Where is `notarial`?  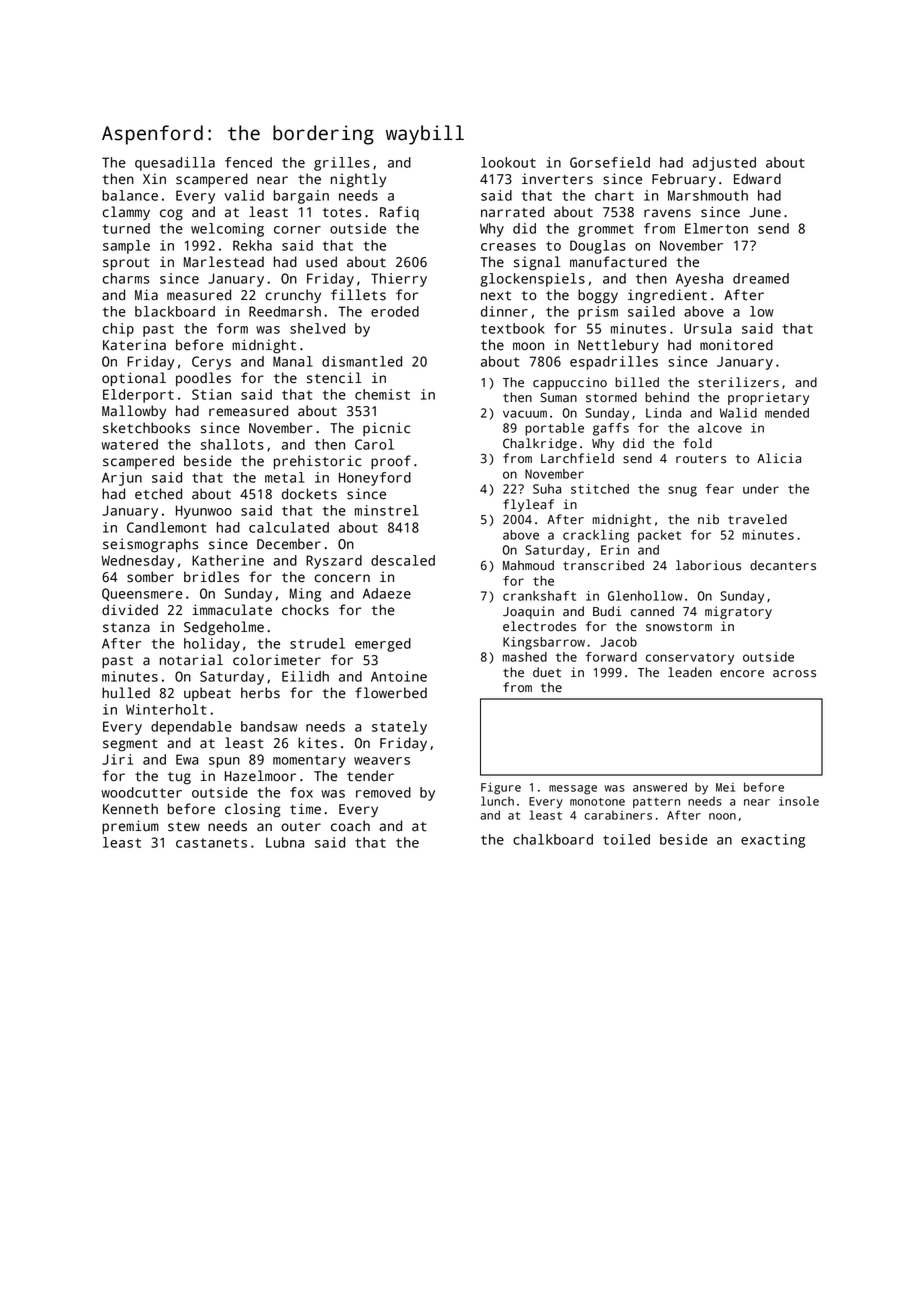
notarial is located at coordinates (191, 660).
